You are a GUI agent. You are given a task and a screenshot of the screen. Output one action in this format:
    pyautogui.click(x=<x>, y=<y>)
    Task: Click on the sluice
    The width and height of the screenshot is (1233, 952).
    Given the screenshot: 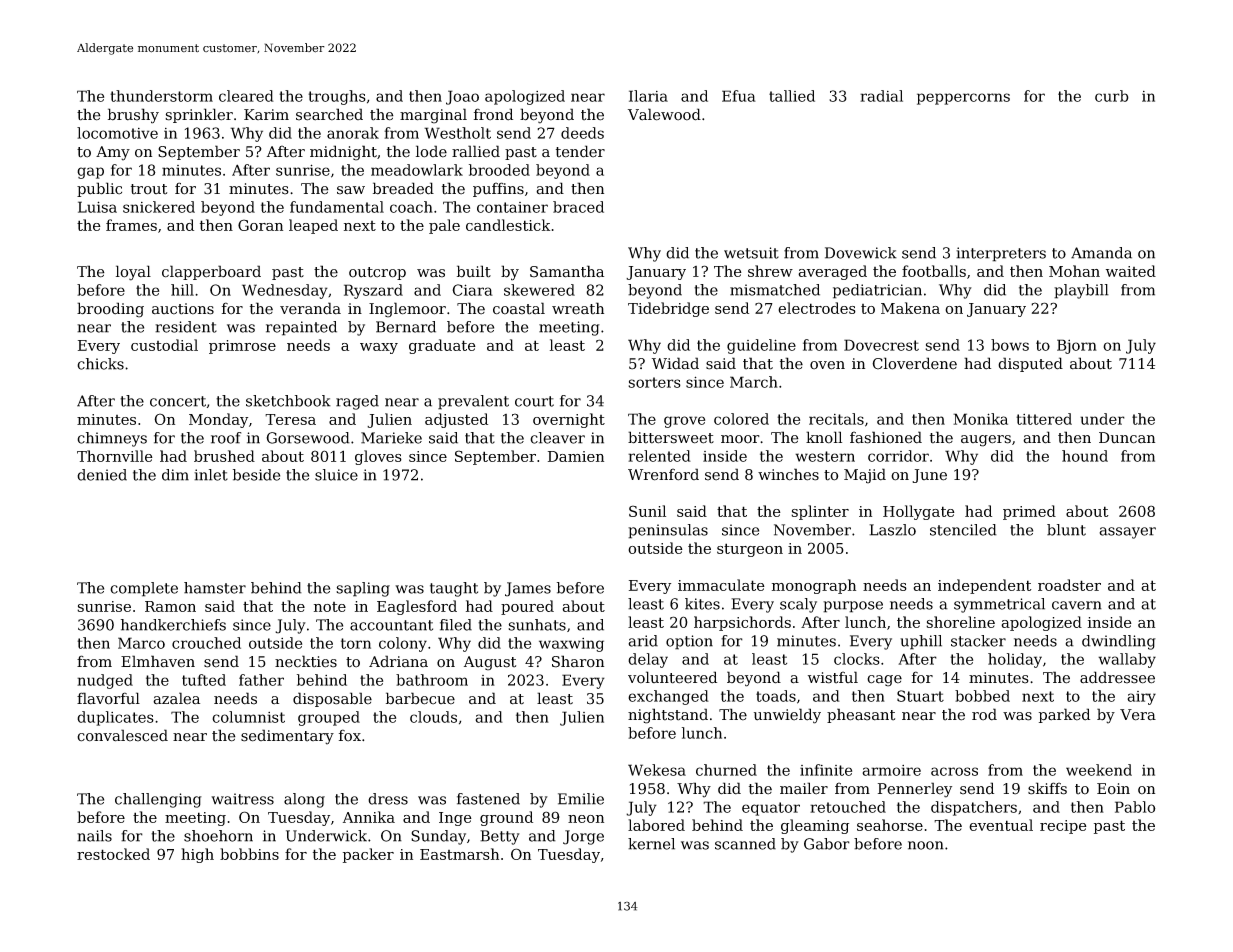 What is the action you would take?
    pyautogui.click(x=336, y=475)
